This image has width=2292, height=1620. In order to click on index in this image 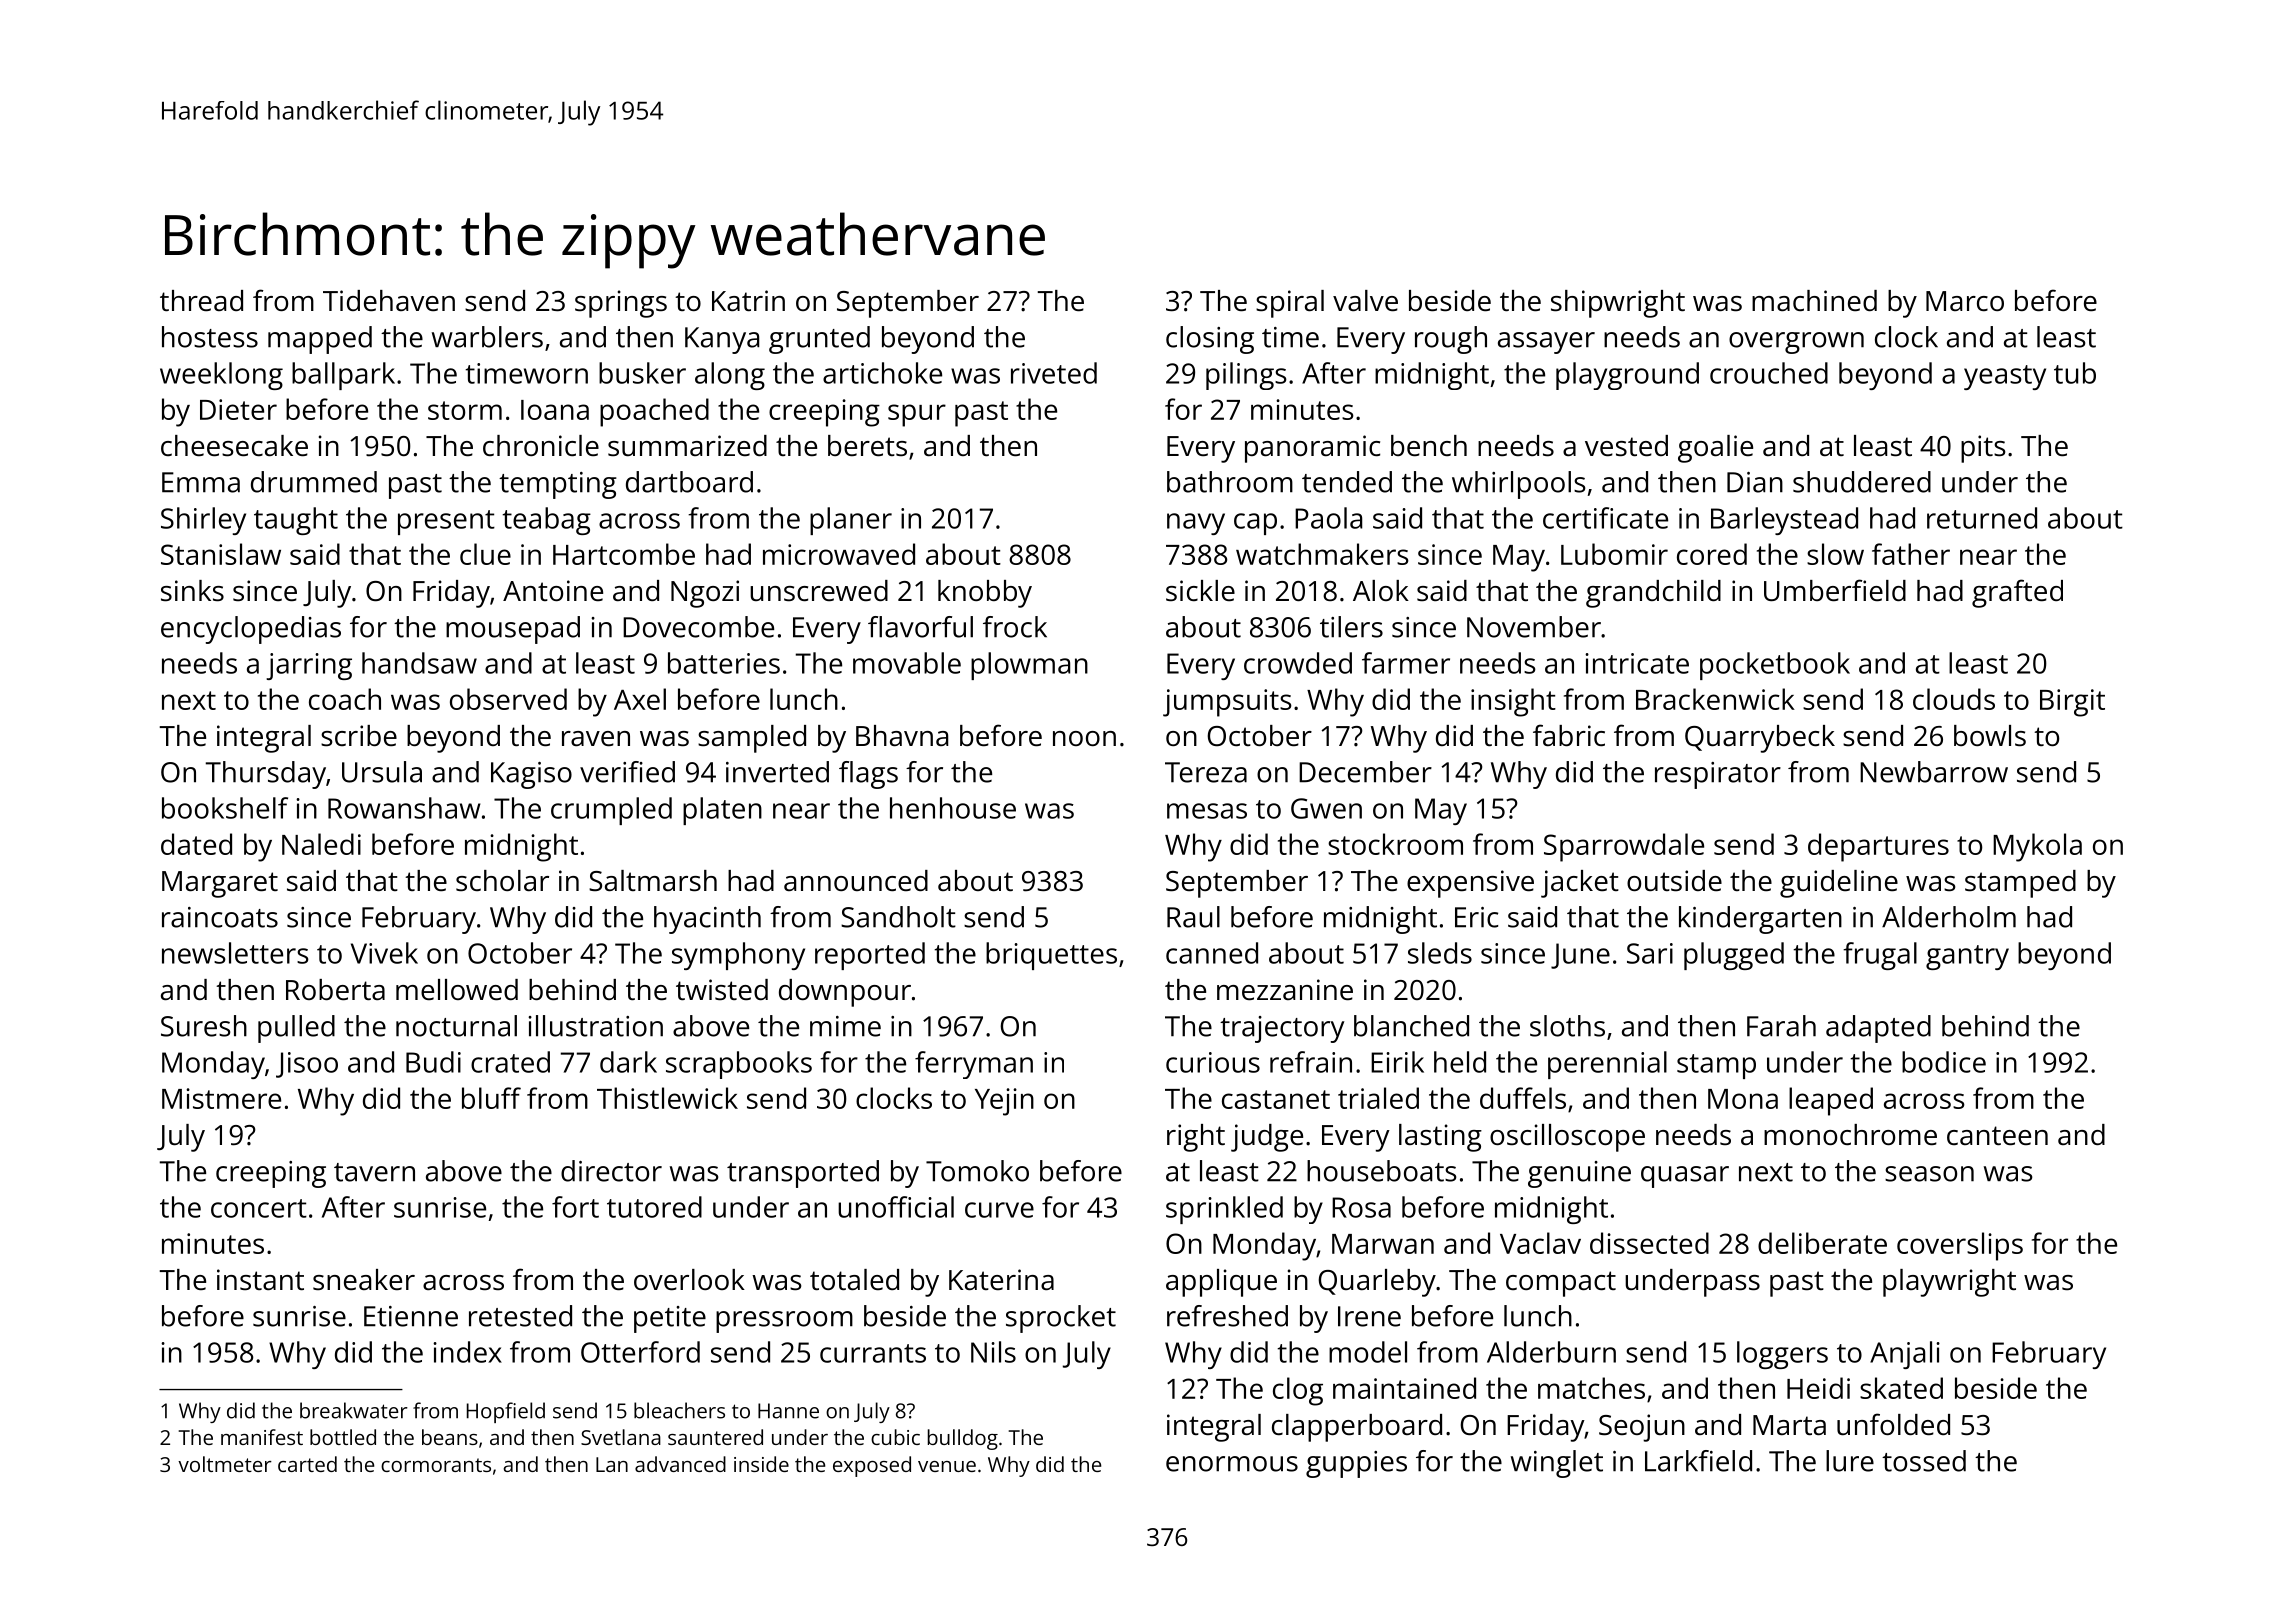, I will do `click(467, 1352)`.
